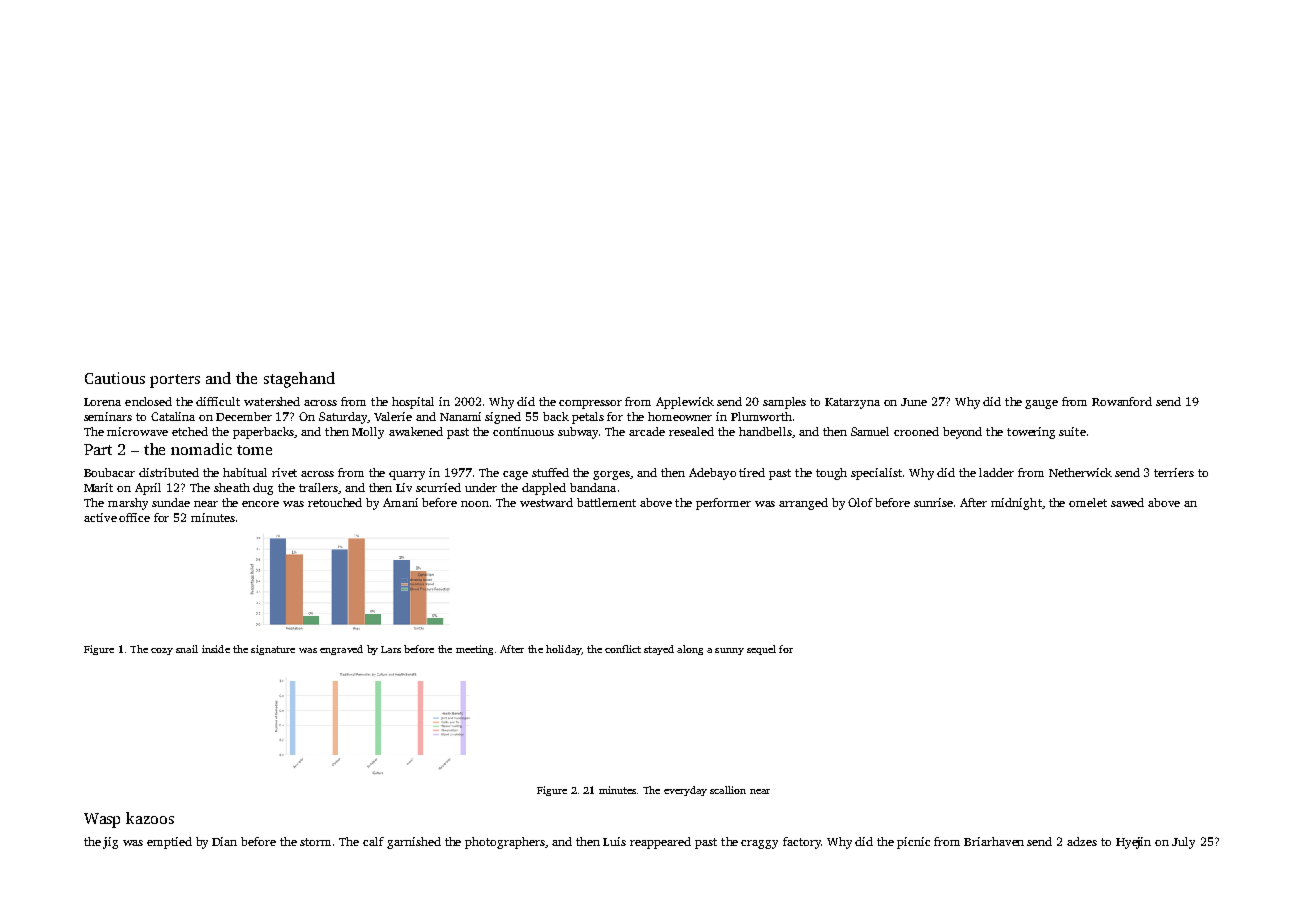 Image resolution: width=1308 pixels, height=924 pixels. I want to click on cozy, so click(162, 651).
